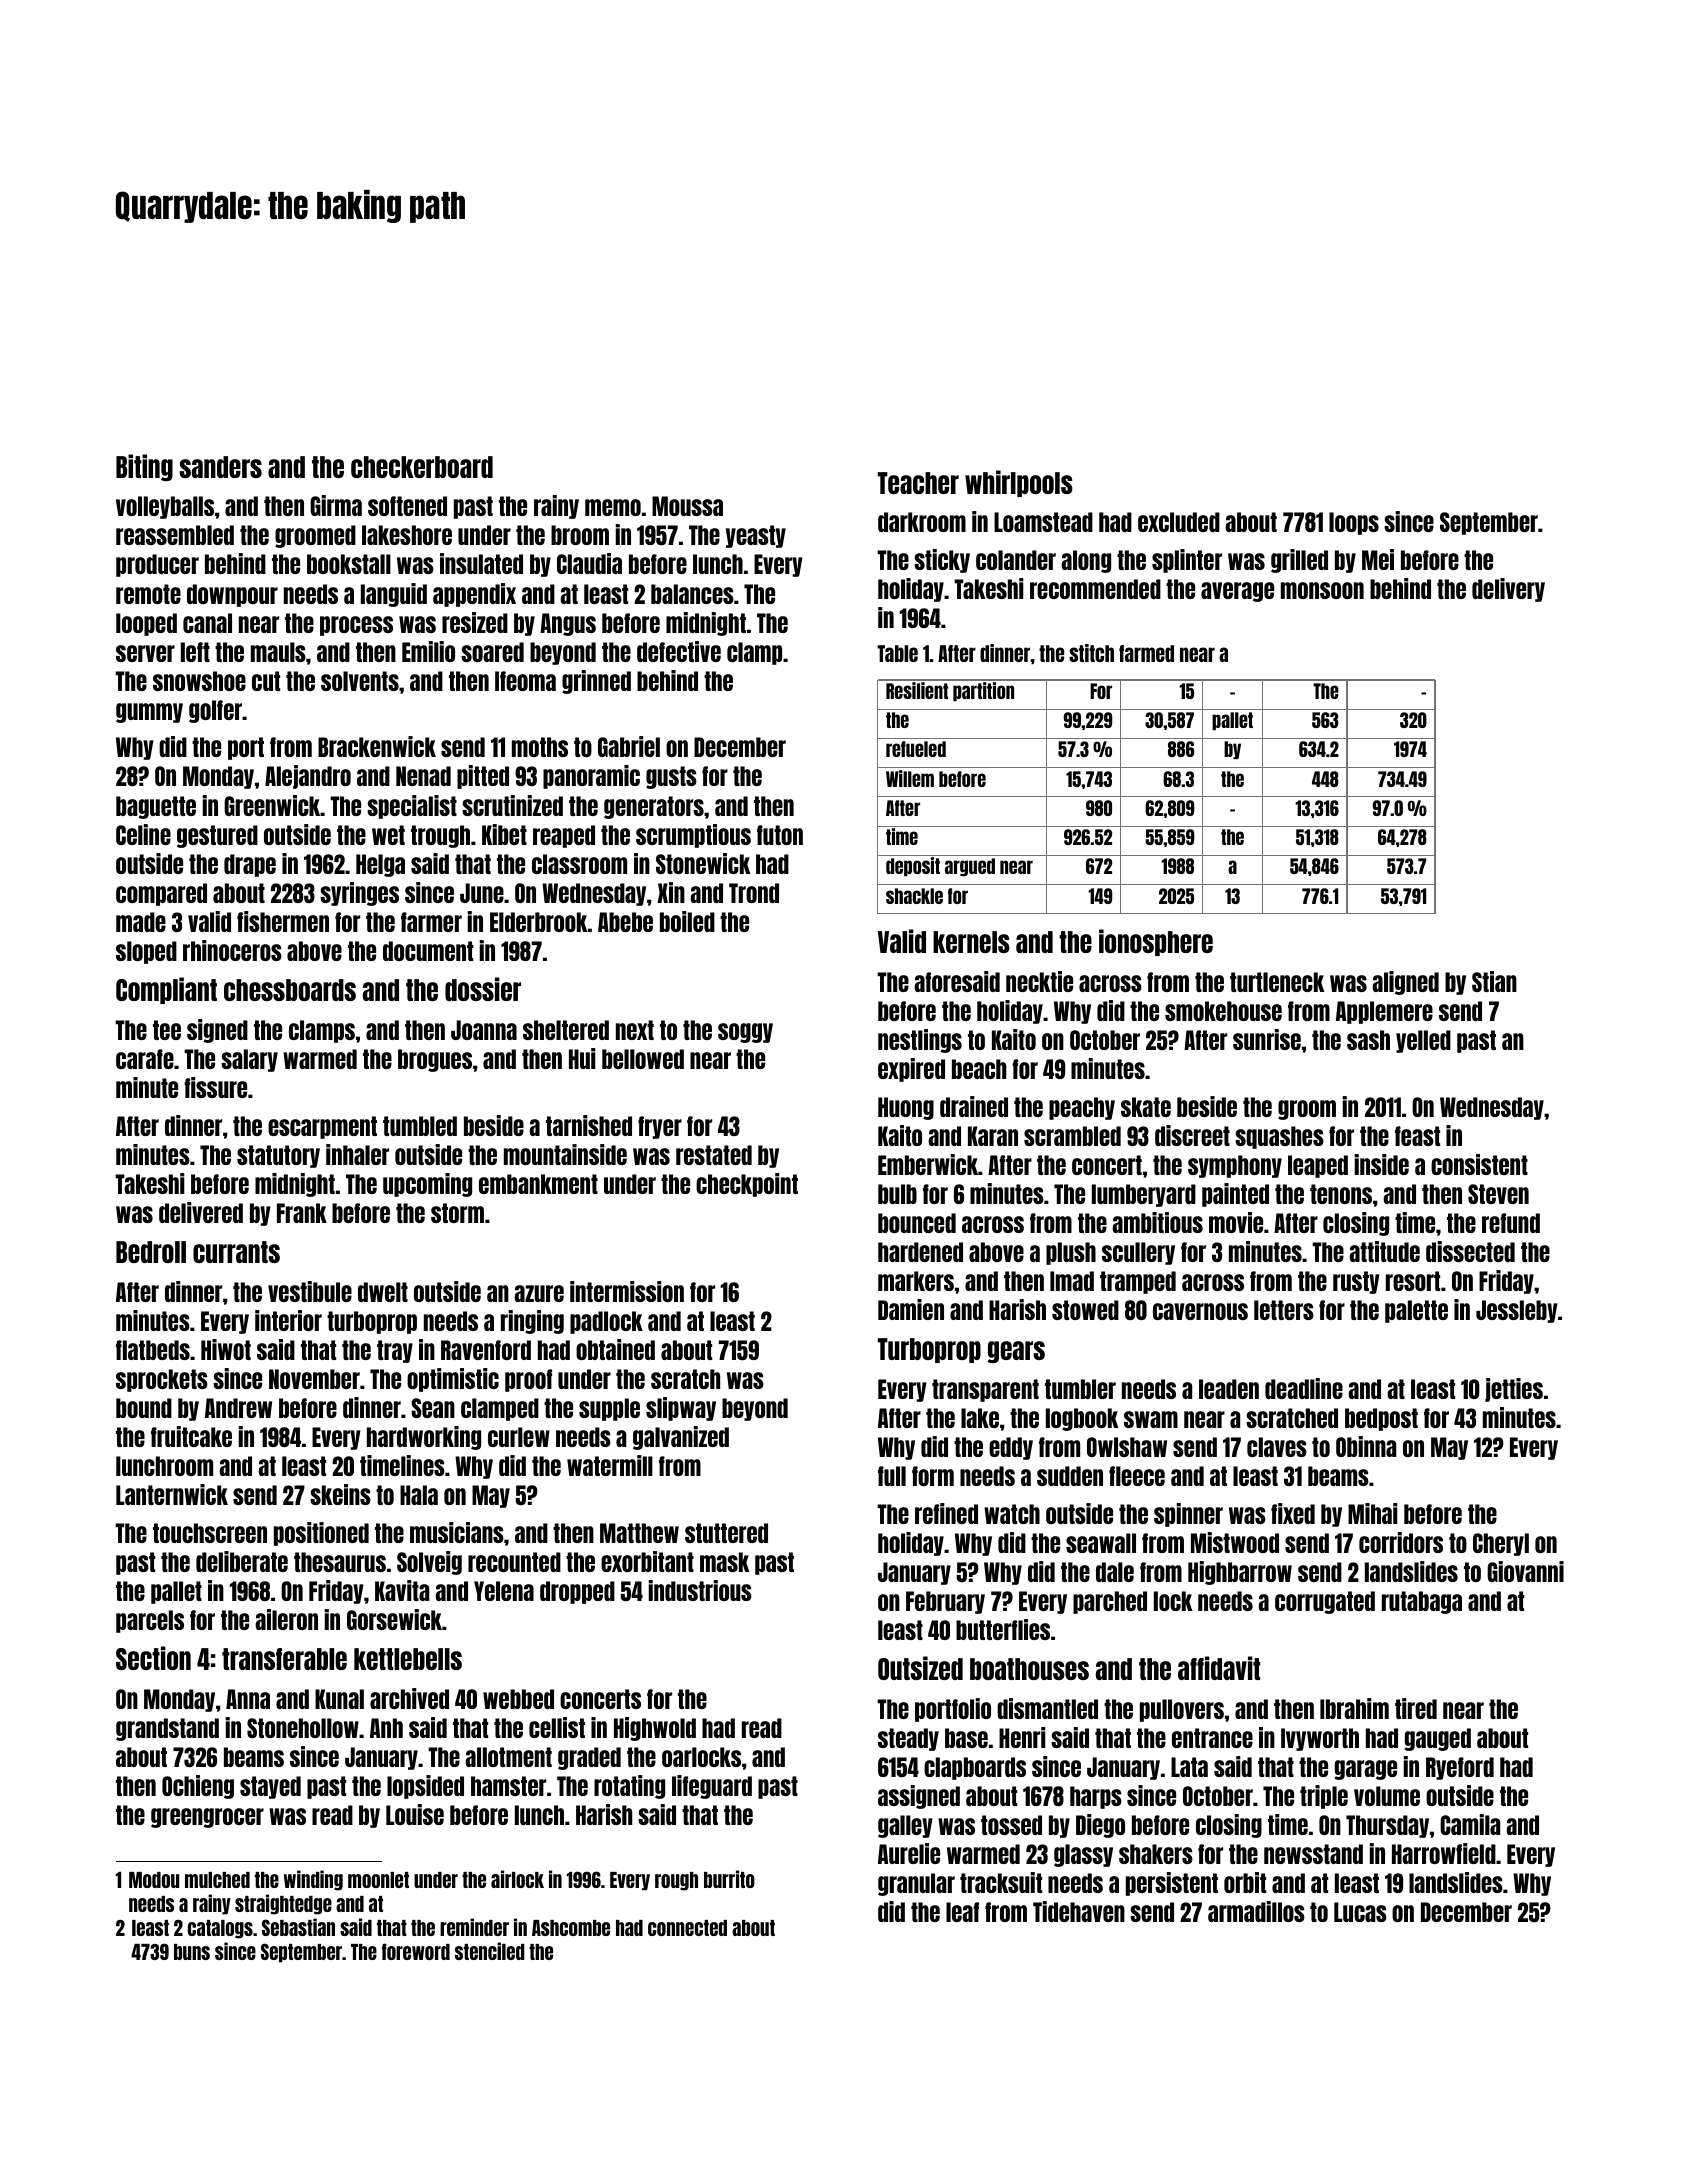 This page has height=2178, width=1683. I want to click on stenciled, so click(490, 1951).
